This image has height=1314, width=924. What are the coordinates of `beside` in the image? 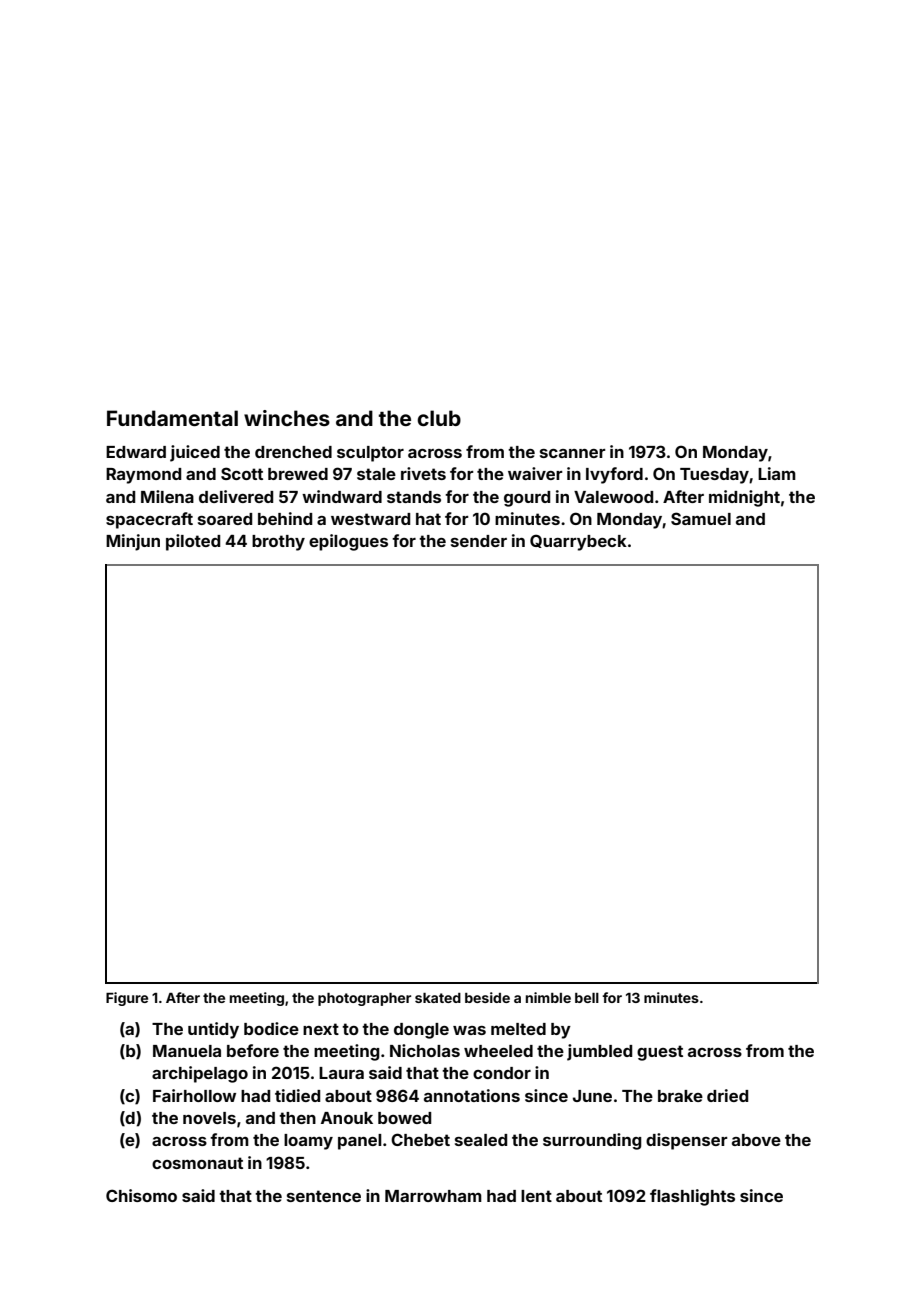 It's located at (487, 997).
